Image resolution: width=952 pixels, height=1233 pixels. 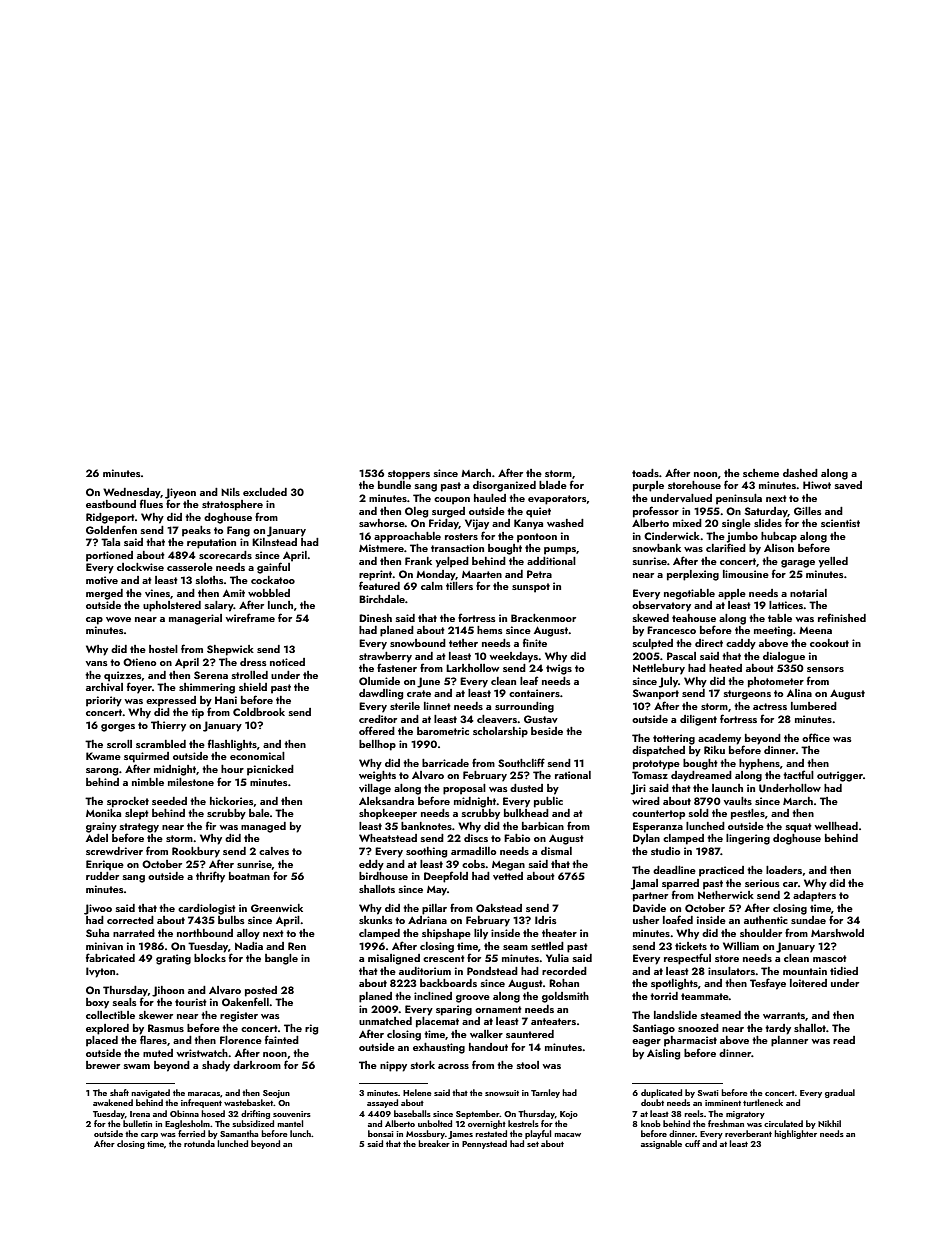 What do you see at coordinates (168, 991) in the screenshot?
I see `Jihoon` at bounding box center [168, 991].
